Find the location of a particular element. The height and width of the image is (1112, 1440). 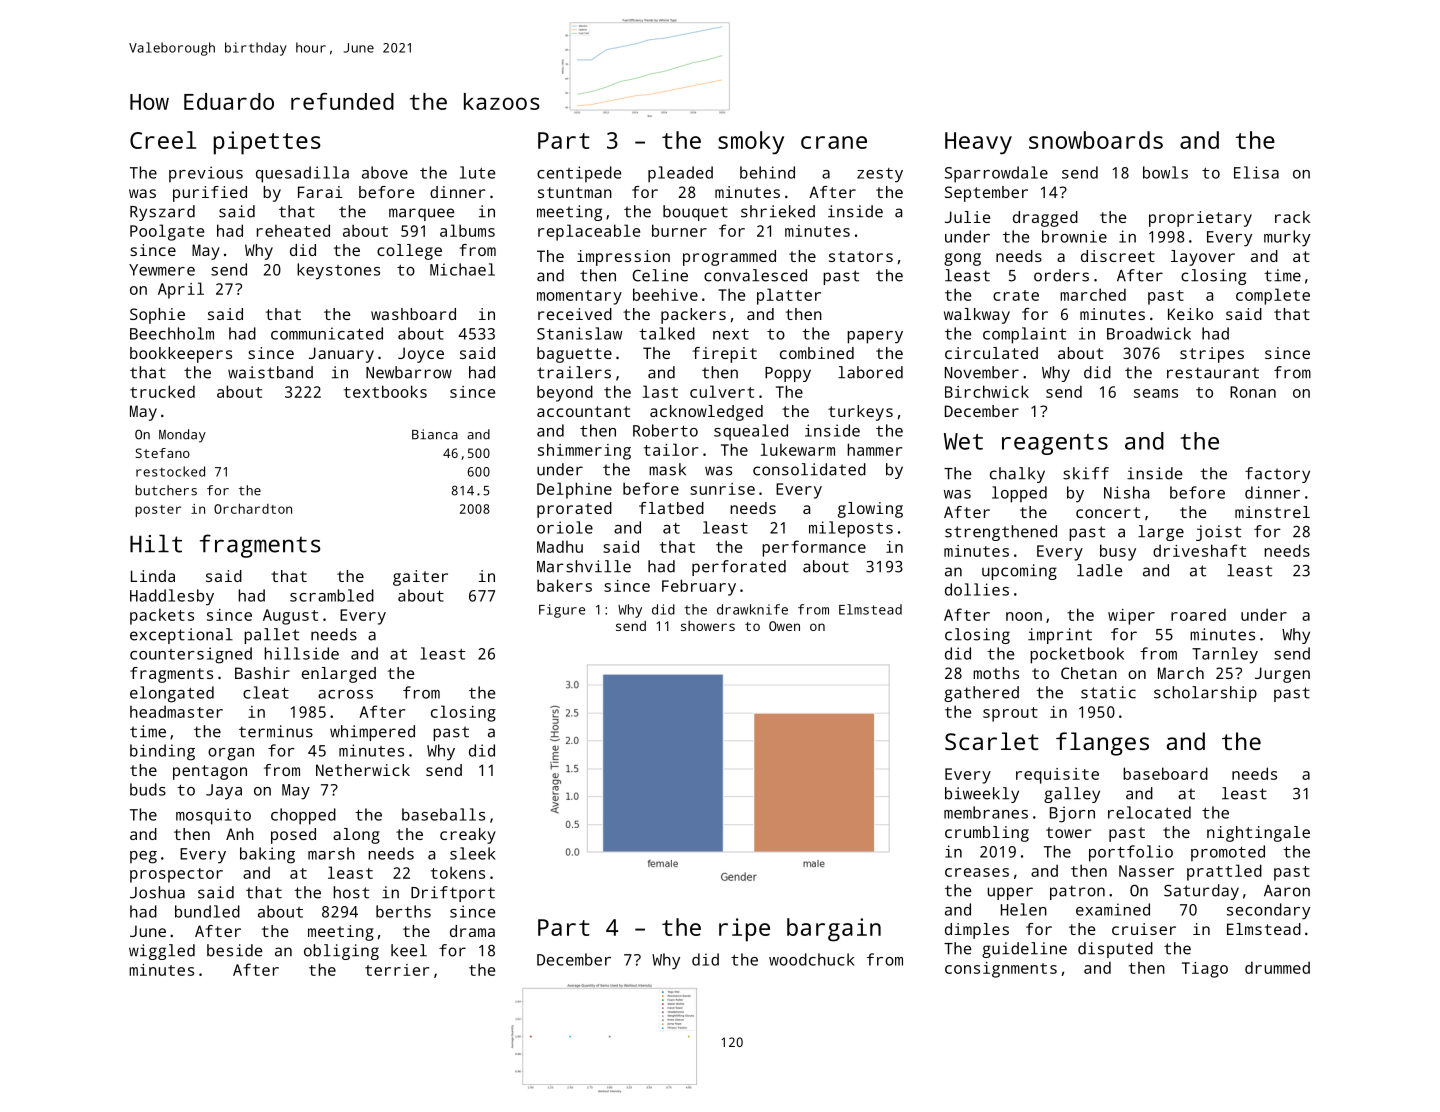

centipede is located at coordinates (579, 174).
